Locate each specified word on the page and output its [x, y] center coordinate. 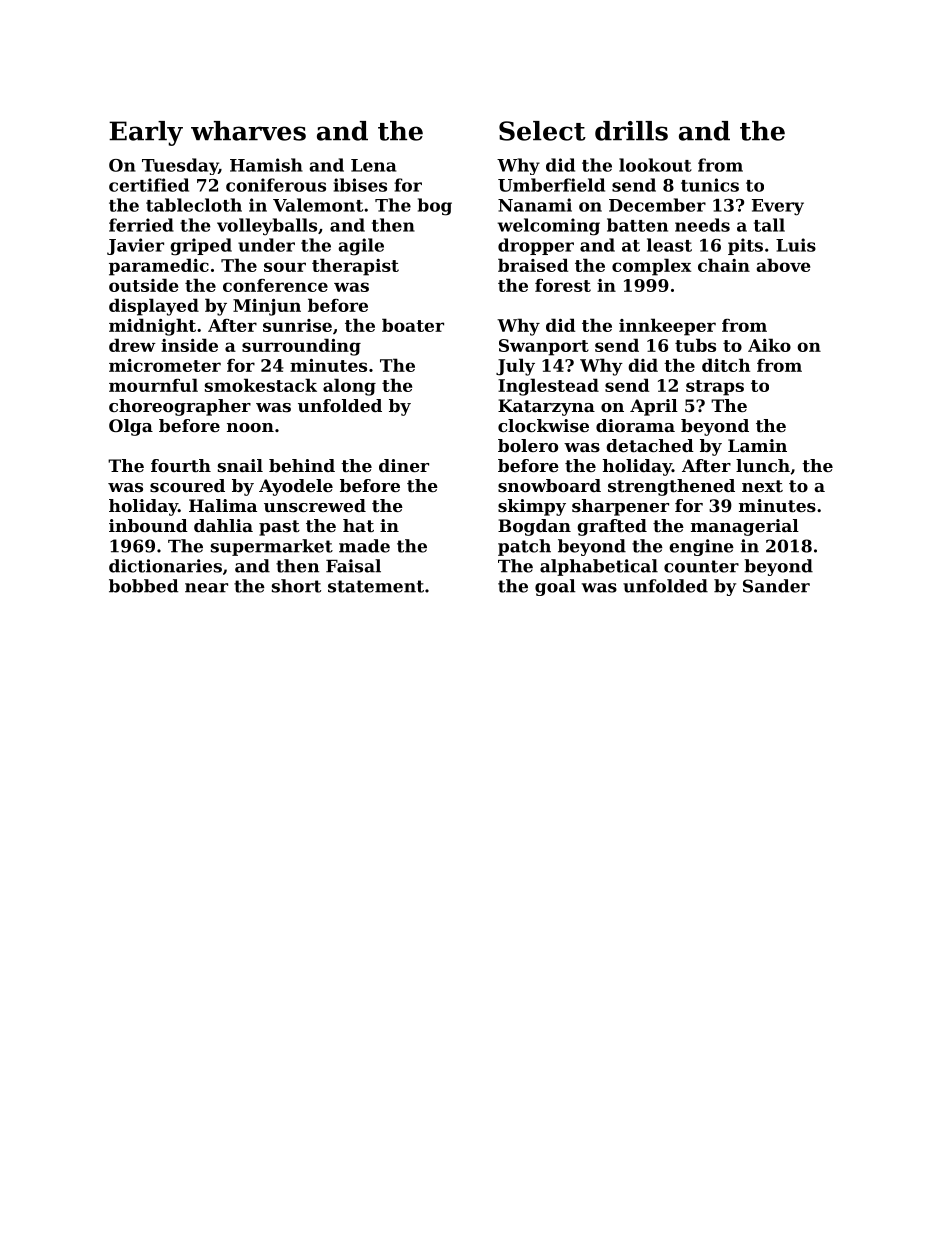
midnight [152, 327]
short [296, 586]
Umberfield [551, 185]
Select [542, 131]
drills [631, 131]
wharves [248, 131]
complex [651, 267]
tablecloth [194, 205]
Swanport [544, 347]
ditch [726, 365]
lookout [655, 165]
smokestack [261, 385]
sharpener [620, 507]
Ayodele [296, 487]
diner [404, 465]
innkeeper [667, 327]
